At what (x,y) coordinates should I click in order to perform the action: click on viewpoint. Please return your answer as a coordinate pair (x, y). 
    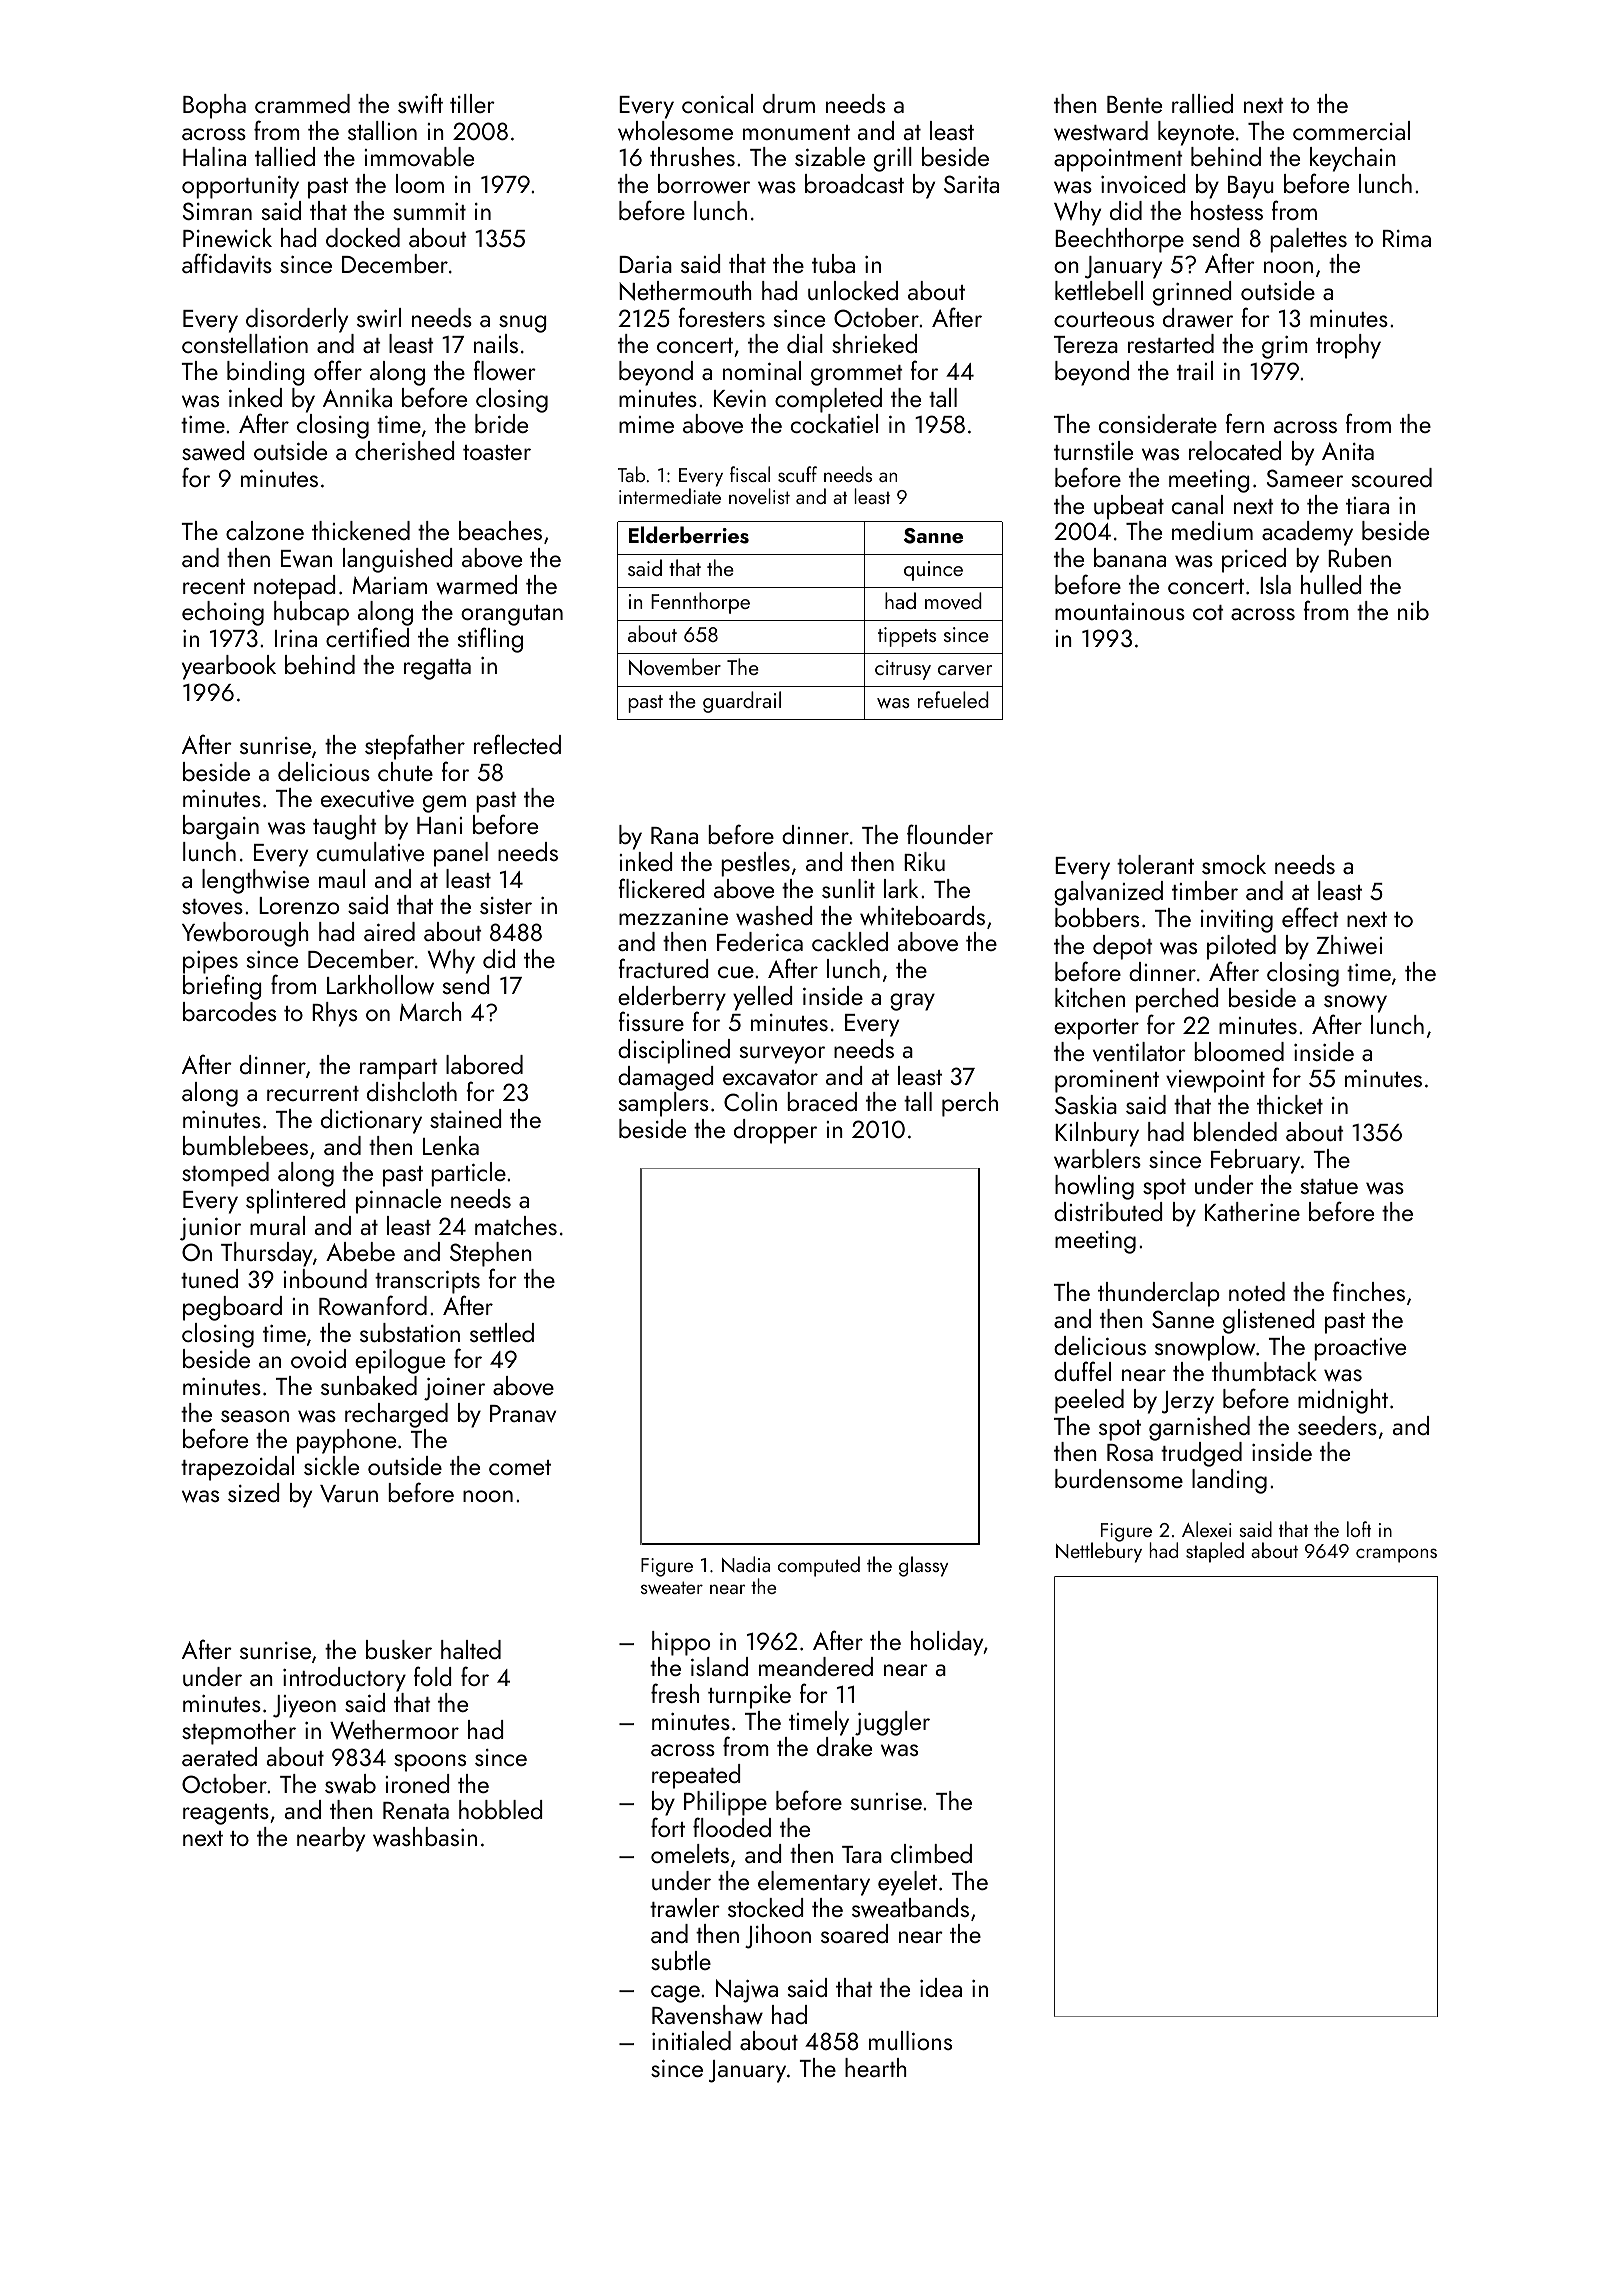
    Looking at the image, I should click on (1215, 1081).
